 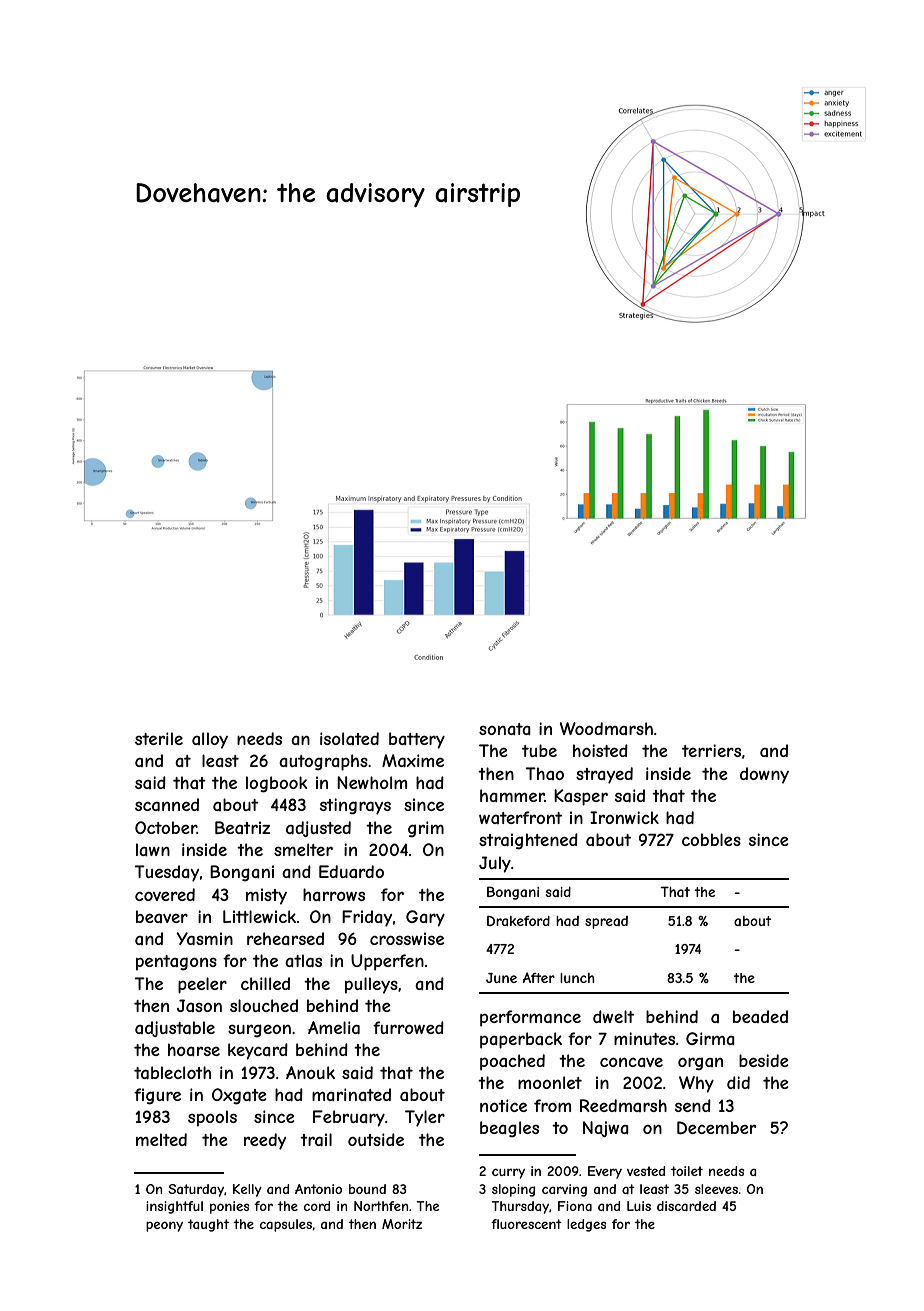 I want to click on battery, so click(x=417, y=740).
